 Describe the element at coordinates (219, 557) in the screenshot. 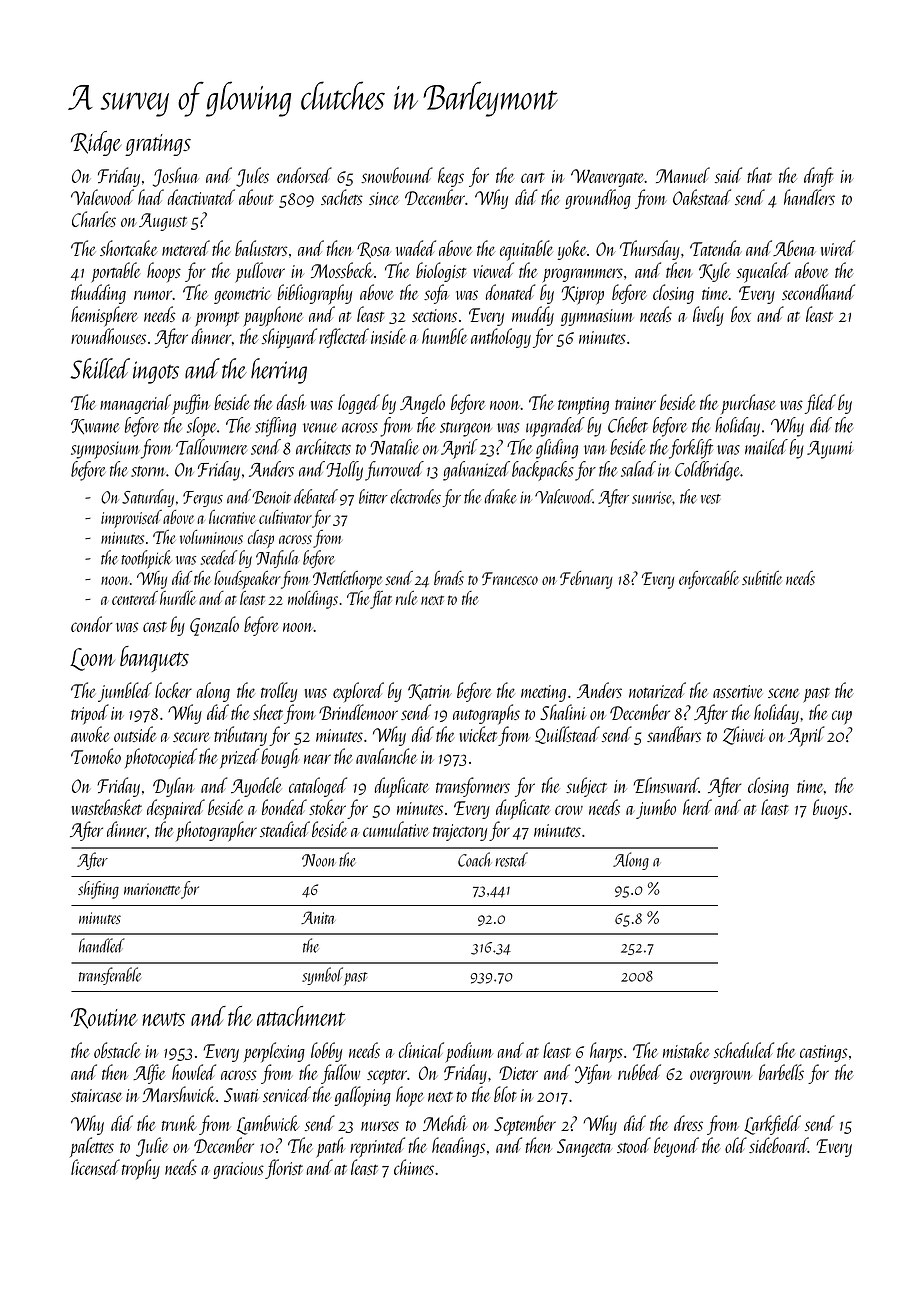

I see `seeded` at that location.
